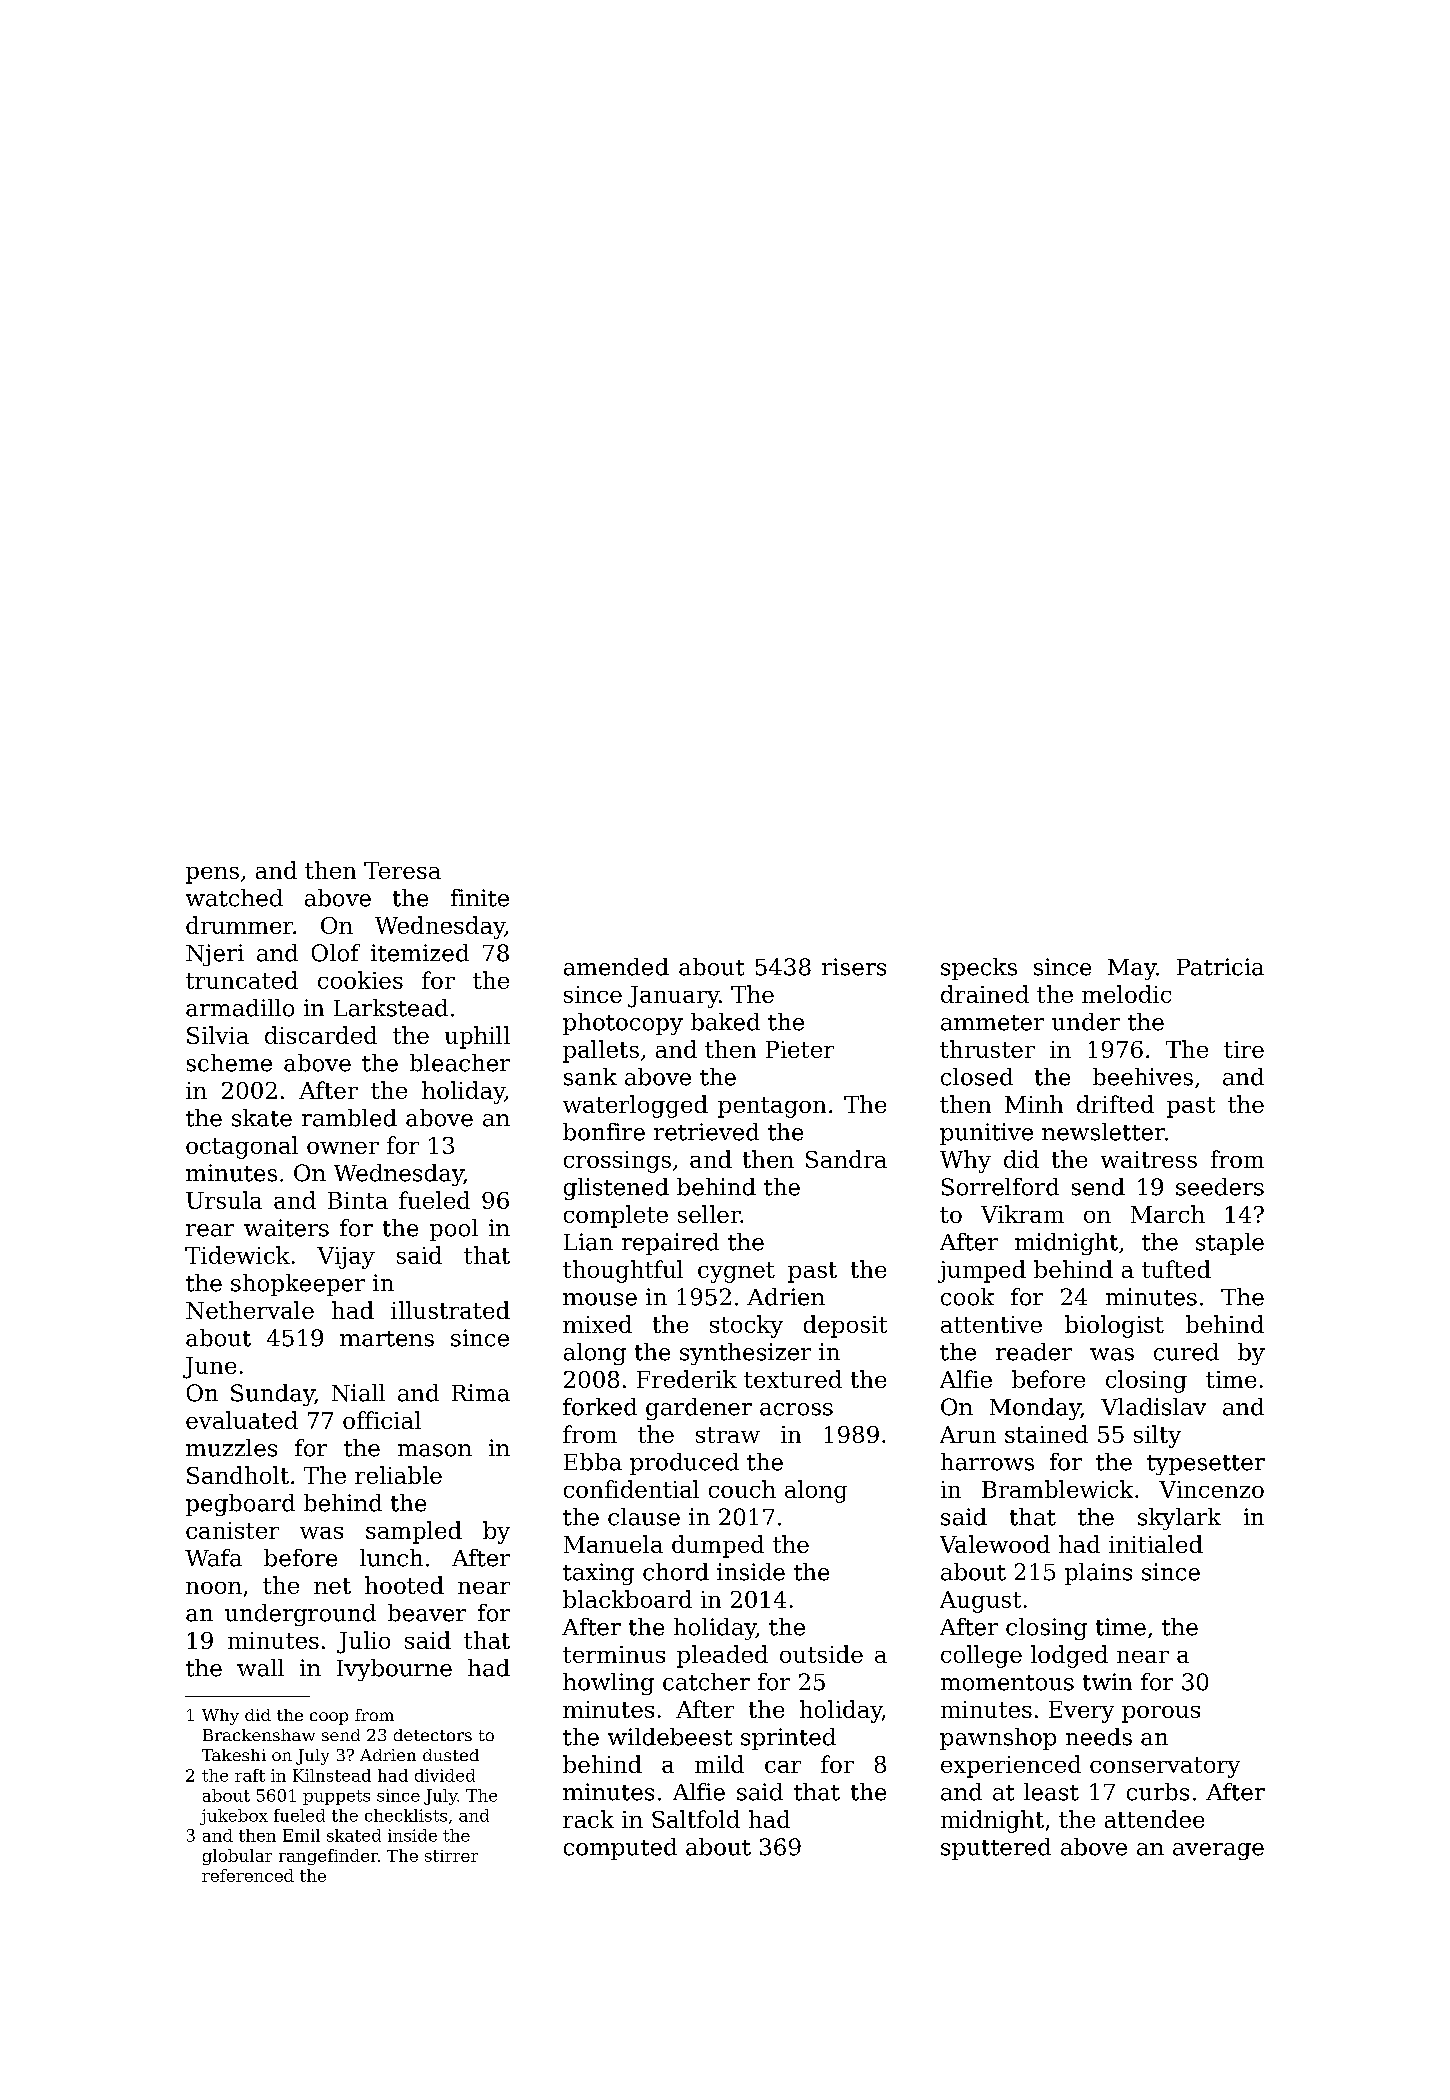 The width and height of the document is (1450, 2100). I want to click on Sorrelford, so click(1000, 1187).
